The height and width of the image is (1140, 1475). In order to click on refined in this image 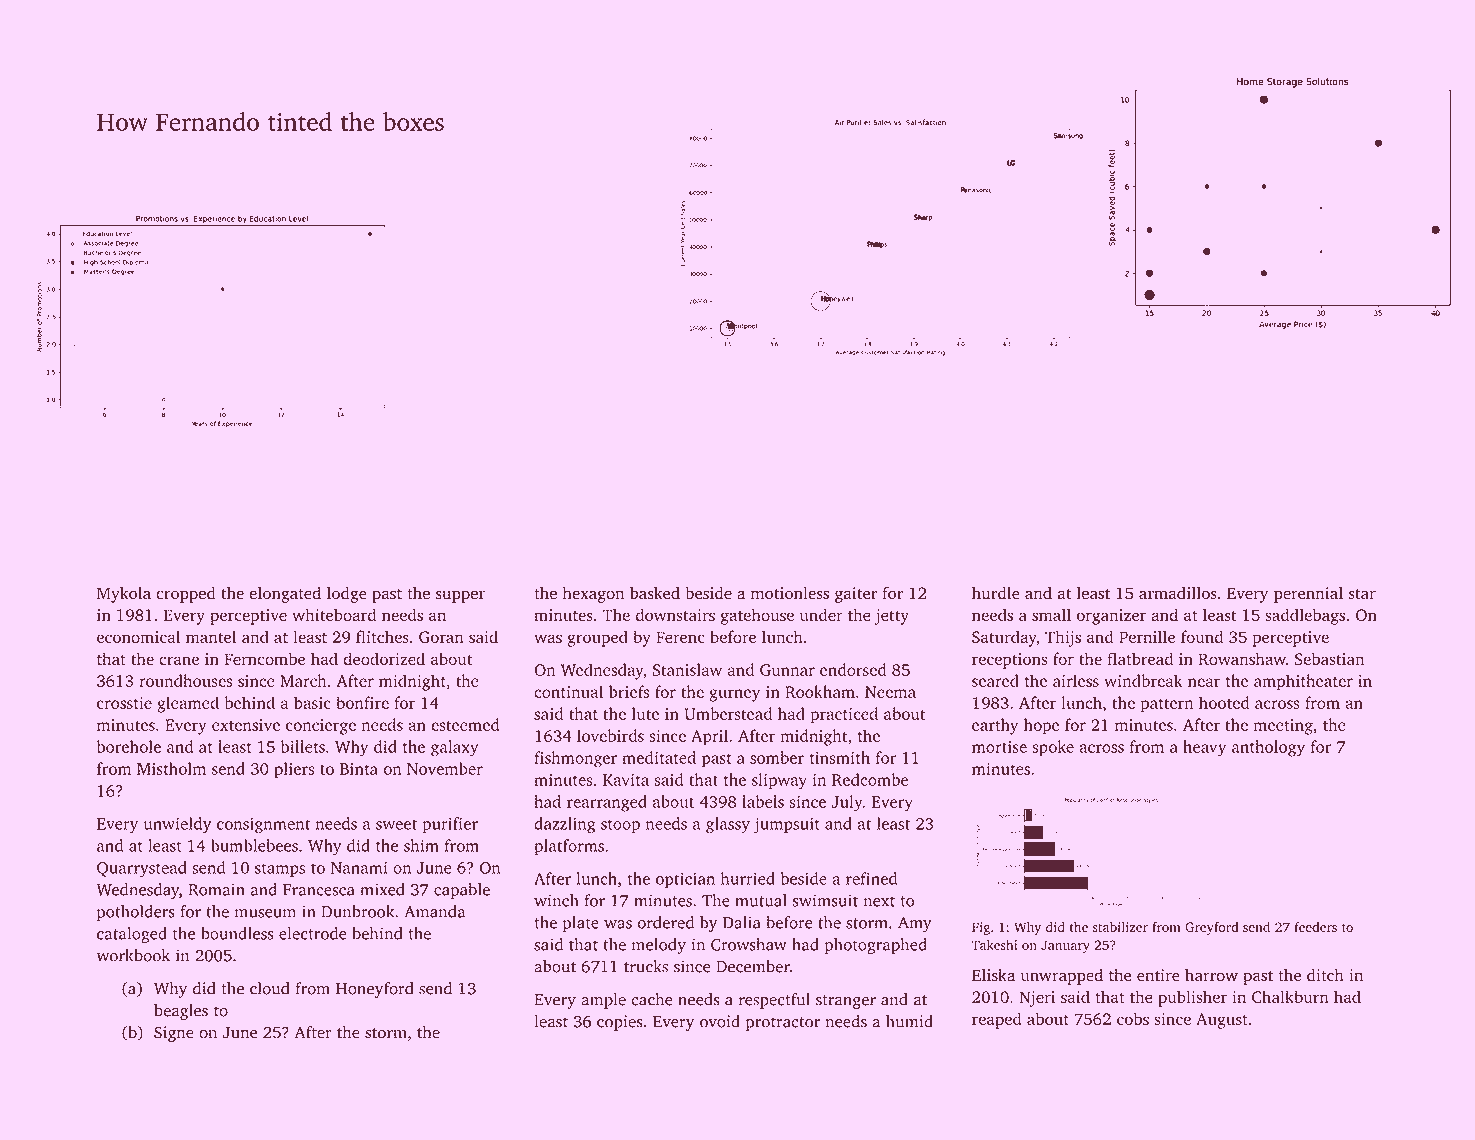, I will do `click(871, 878)`.
